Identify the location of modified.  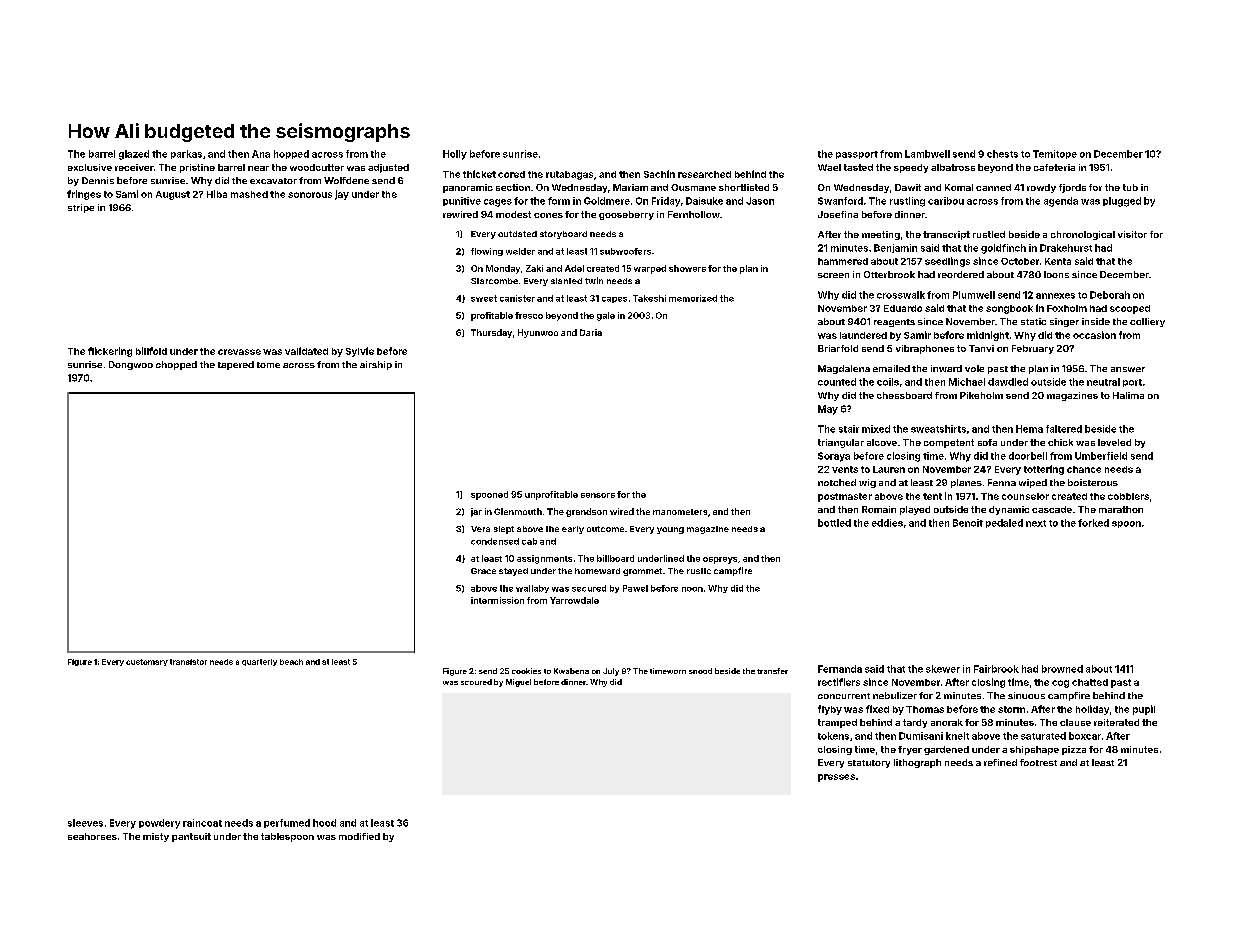
(359, 836).
